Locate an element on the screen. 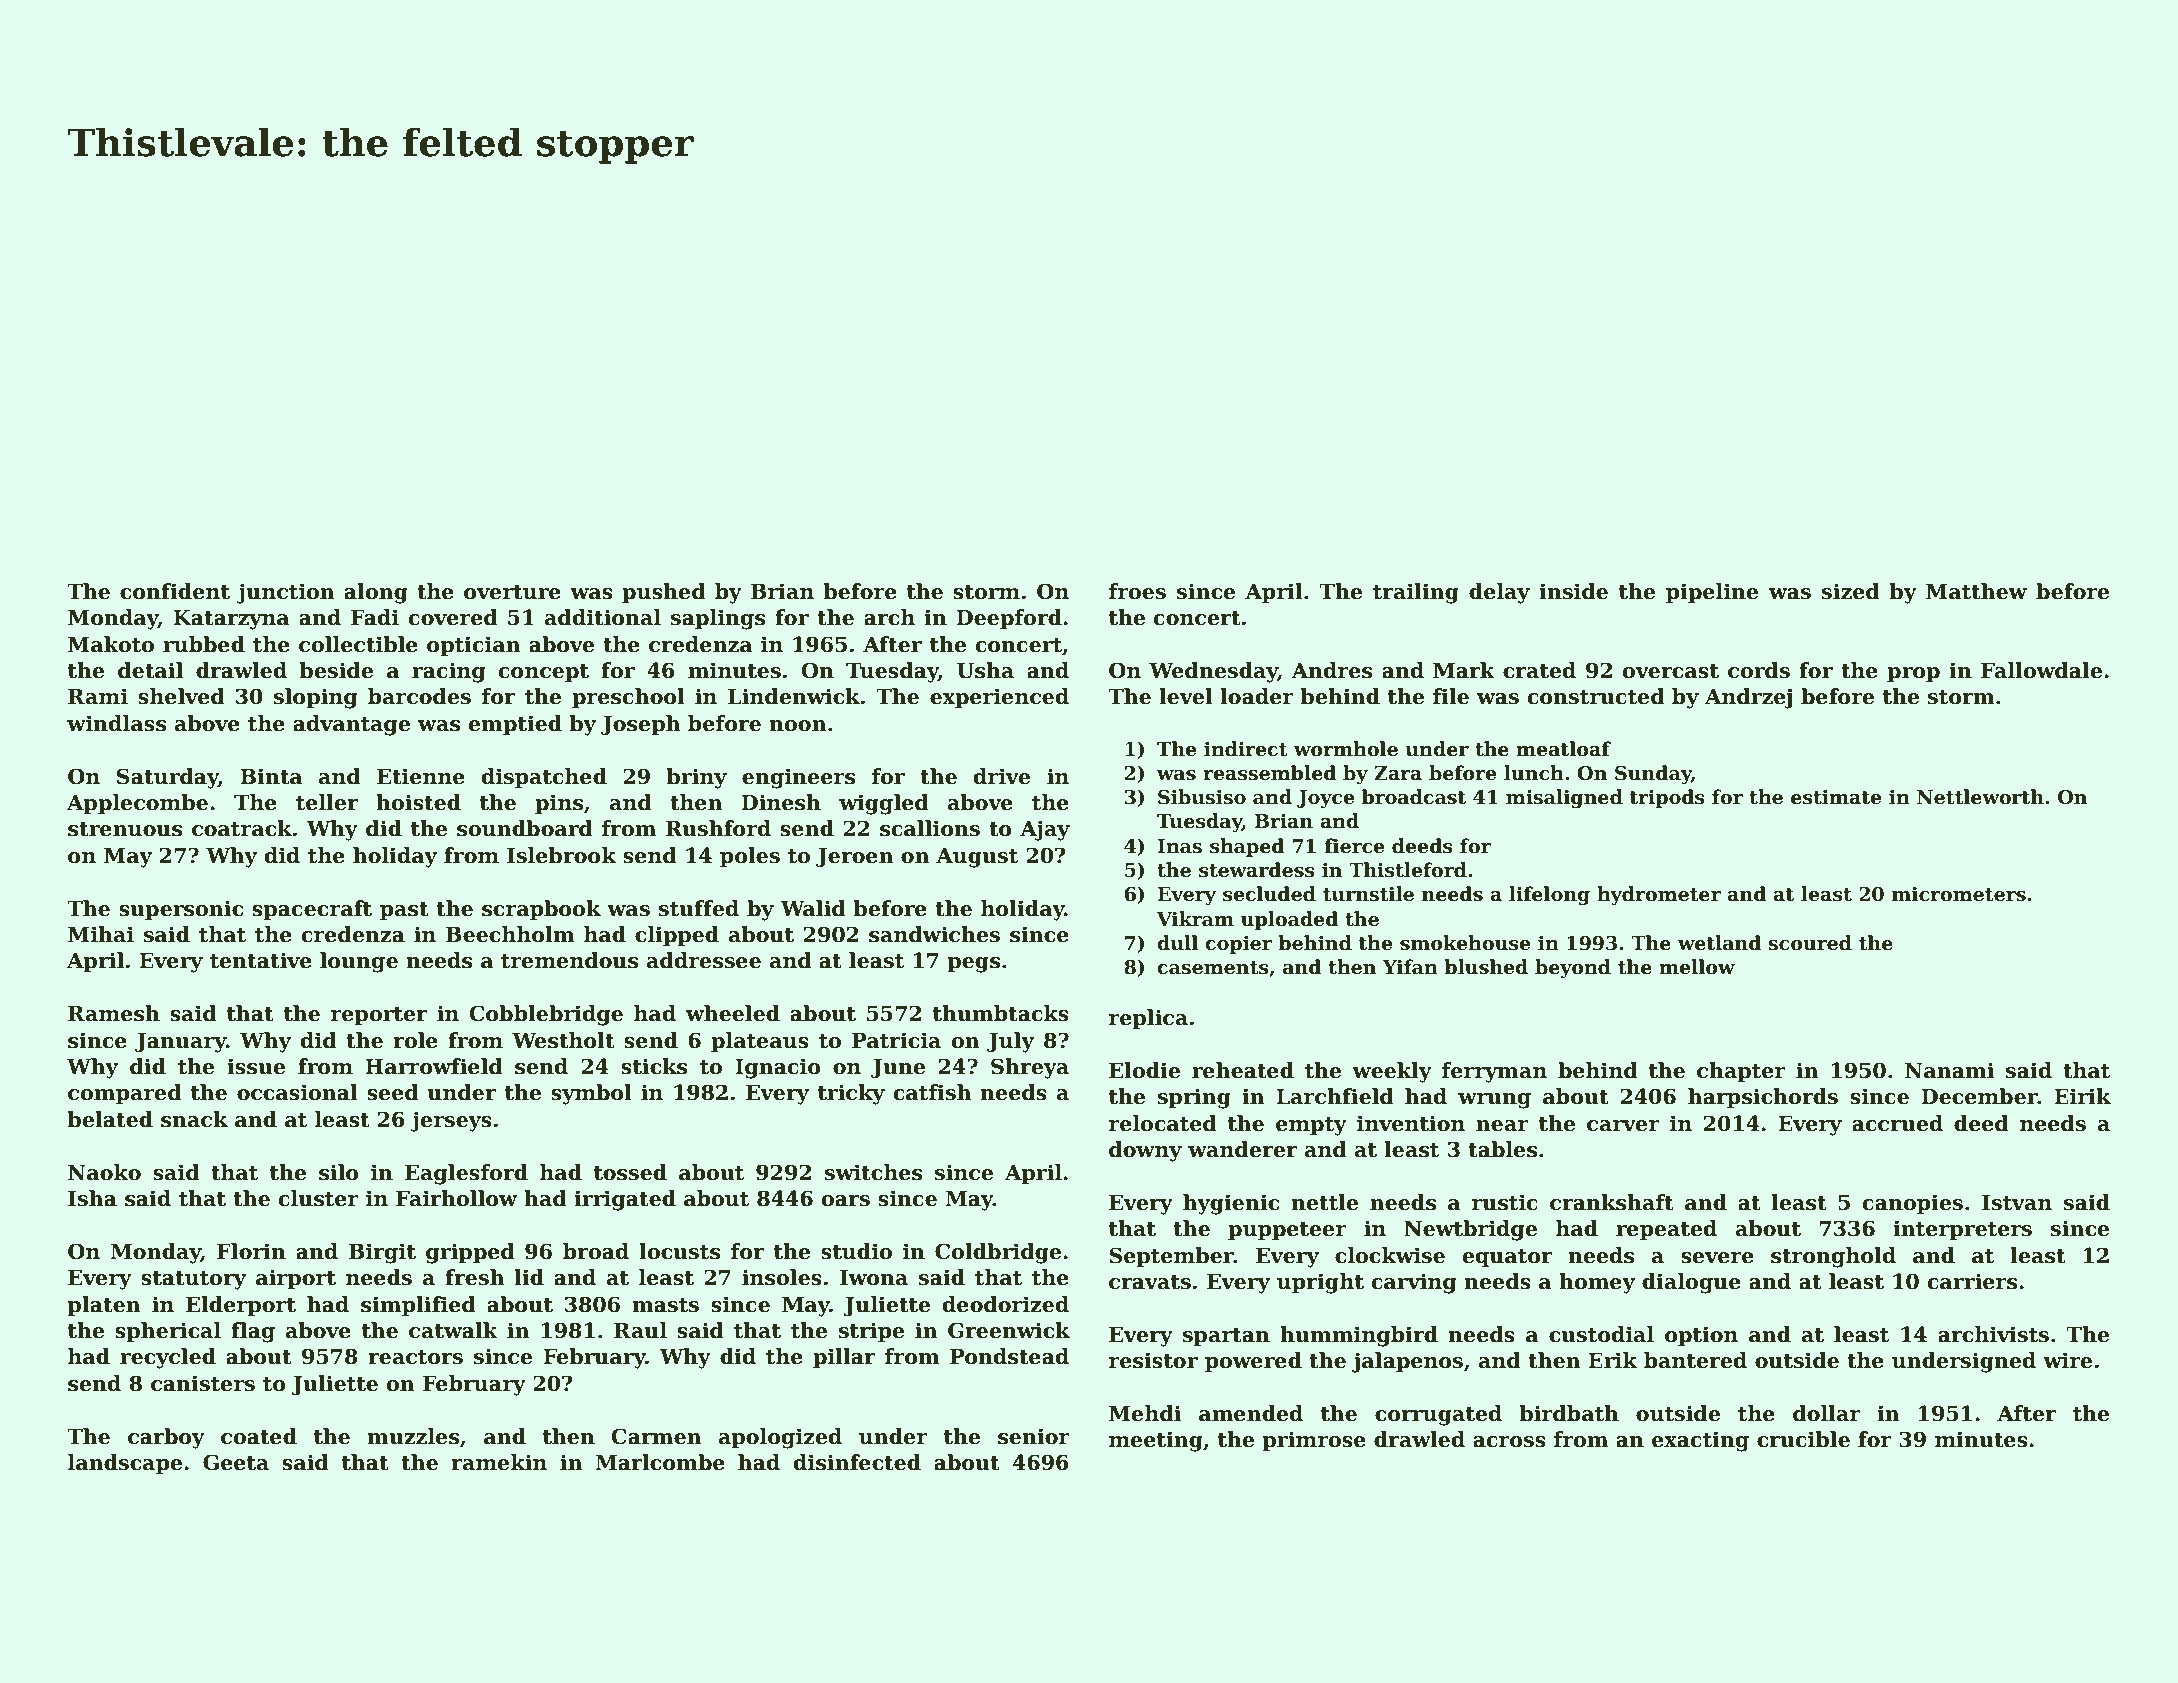  rustic is located at coordinates (1505, 1202).
